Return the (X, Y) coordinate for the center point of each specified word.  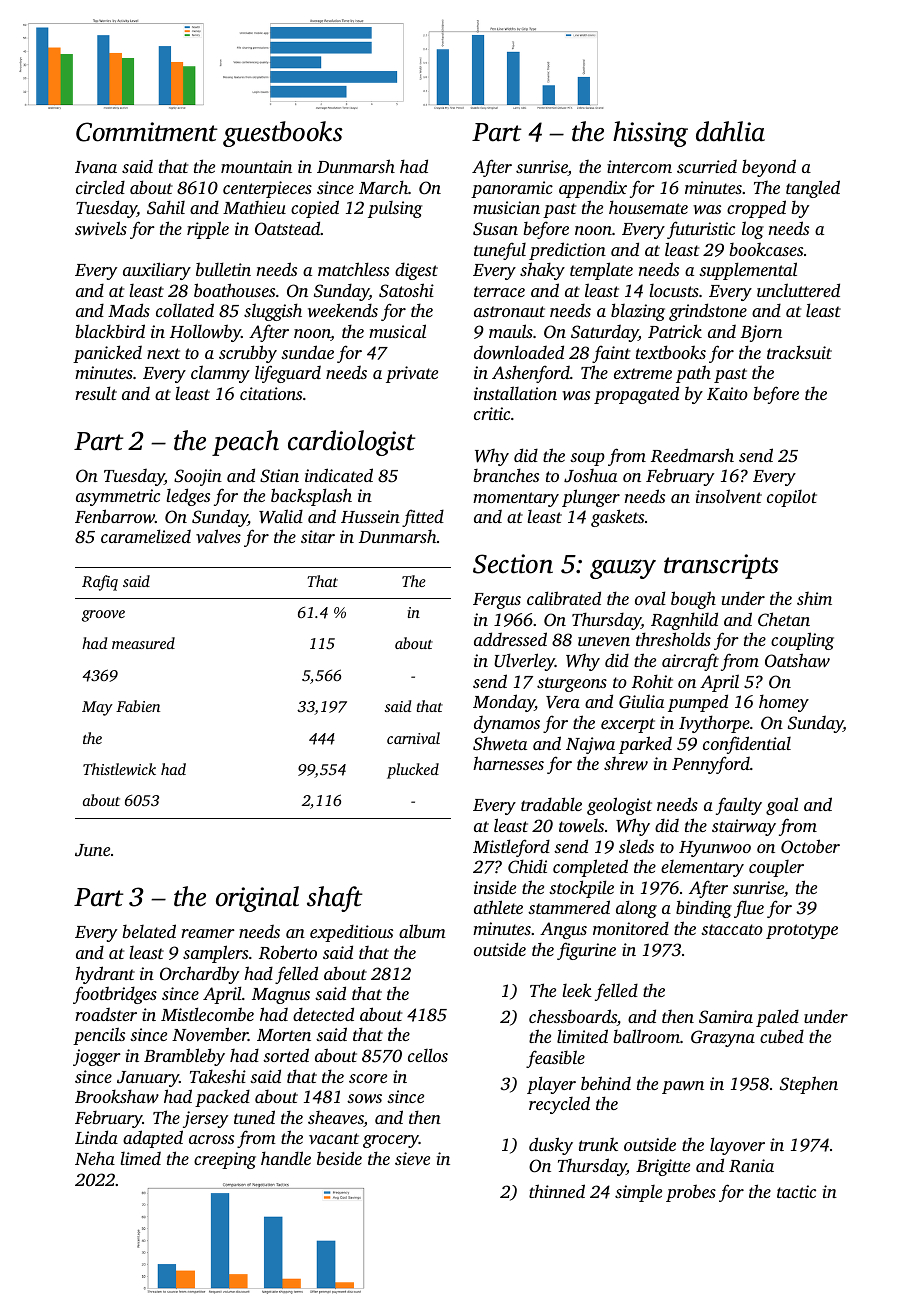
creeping (225, 1160)
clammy (220, 374)
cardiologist (352, 443)
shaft (335, 899)
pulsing (395, 209)
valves (218, 536)
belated (149, 931)
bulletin (223, 269)
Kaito (727, 394)
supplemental (748, 271)
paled (777, 1018)
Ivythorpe (714, 724)
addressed (510, 639)
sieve (412, 1158)
